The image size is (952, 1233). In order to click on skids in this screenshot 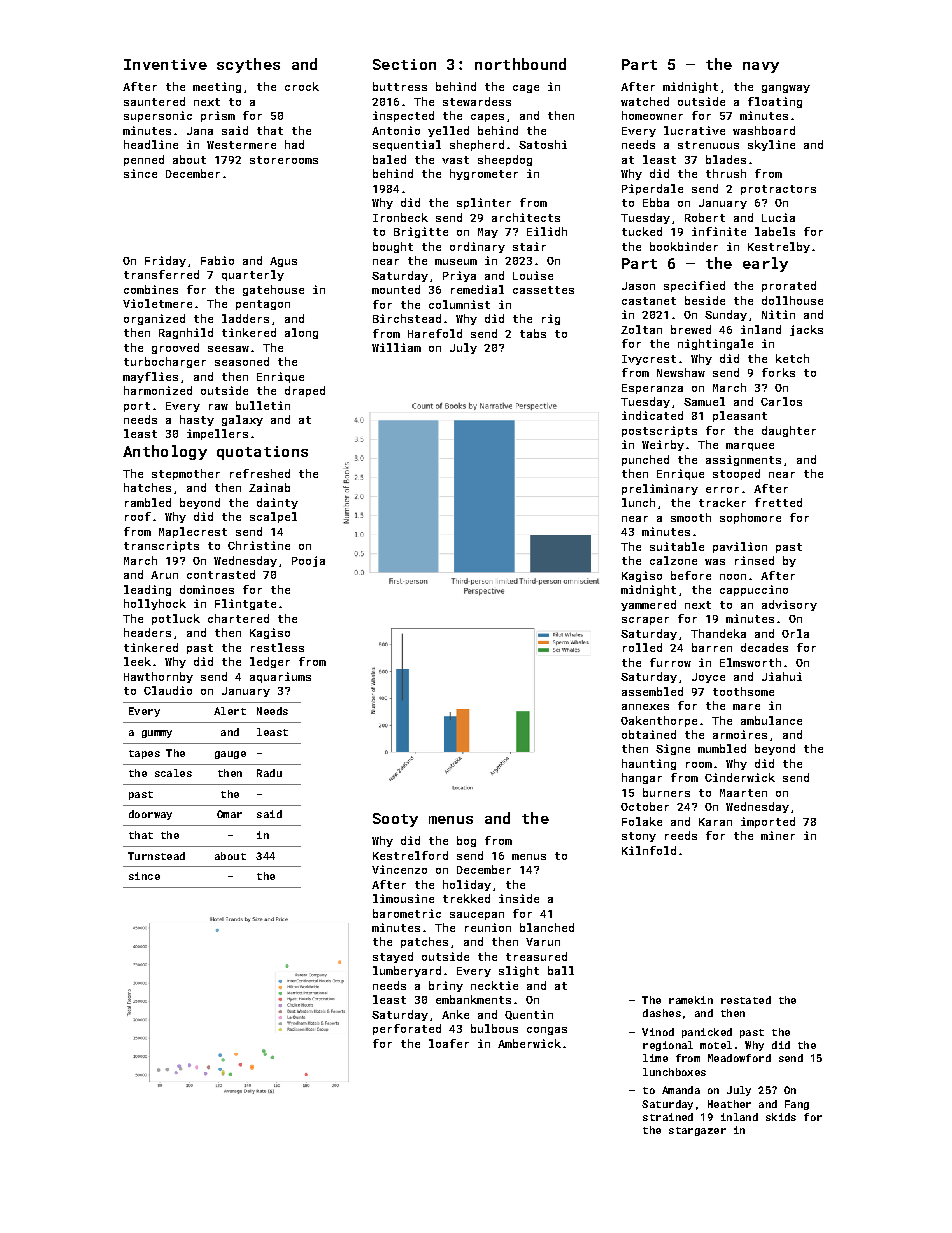, I will do `click(781, 1117)`.
